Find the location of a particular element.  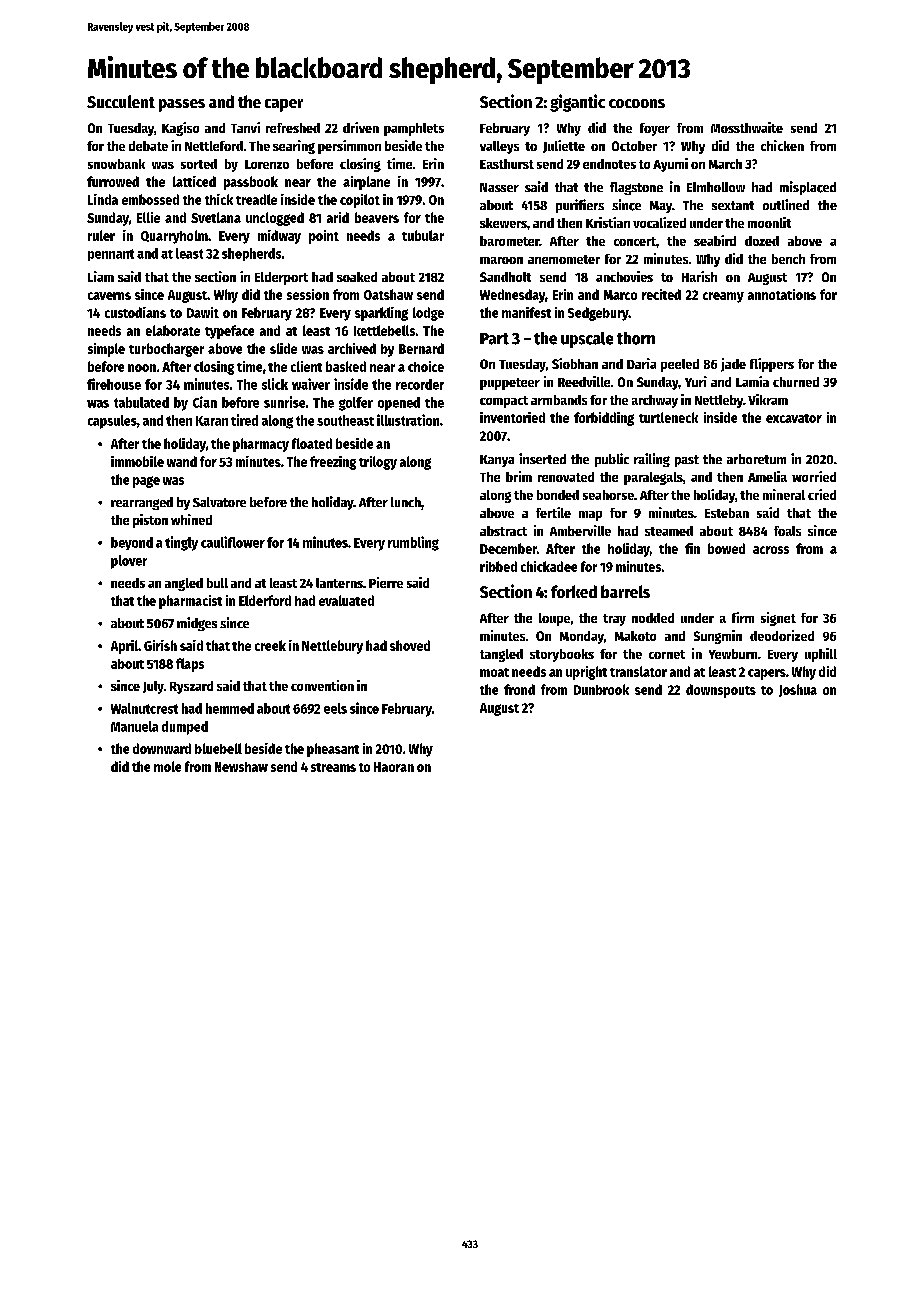

uphill is located at coordinates (821, 655).
